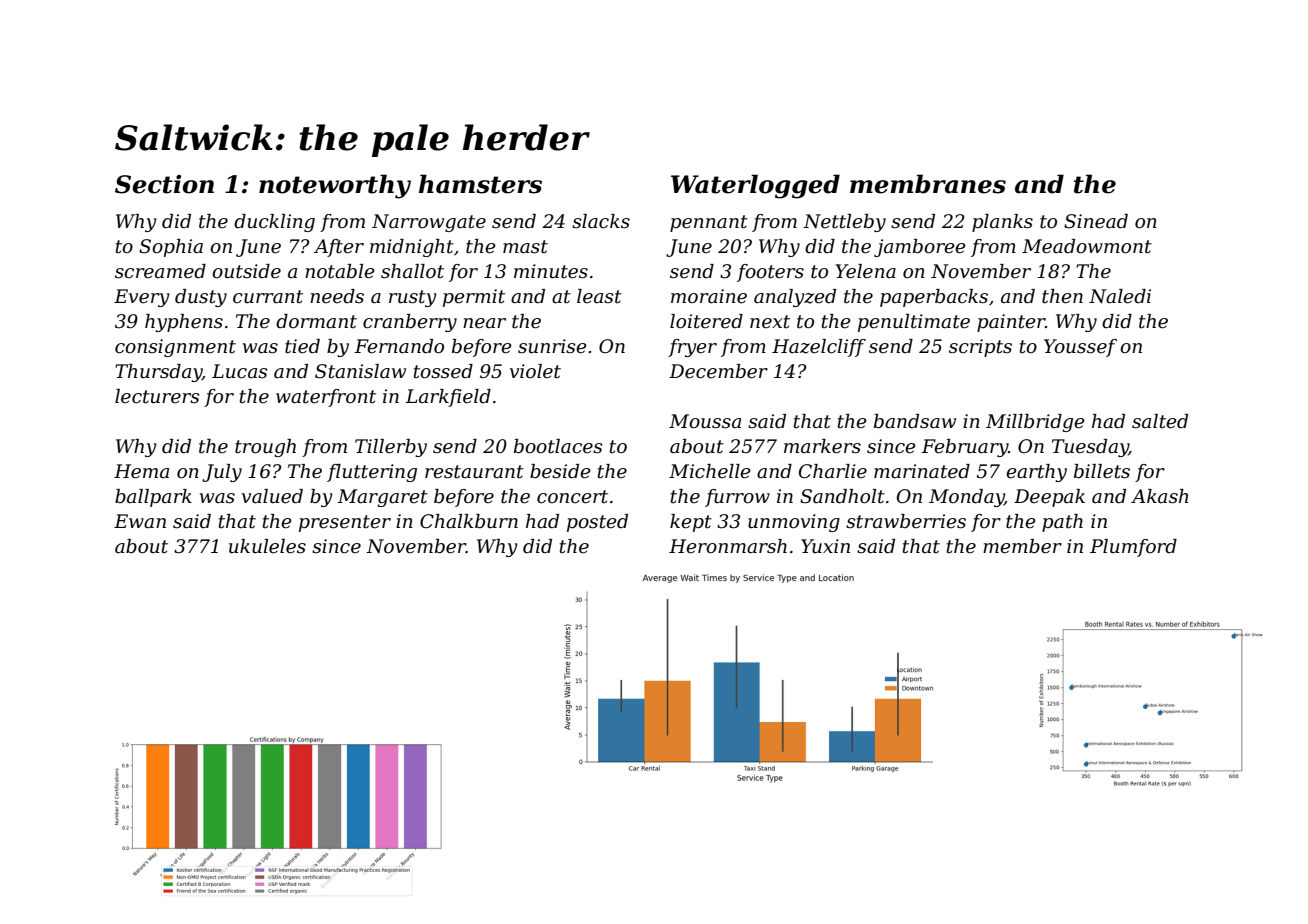 The image size is (1308, 924). I want to click on pennant, so click(709, 223).
